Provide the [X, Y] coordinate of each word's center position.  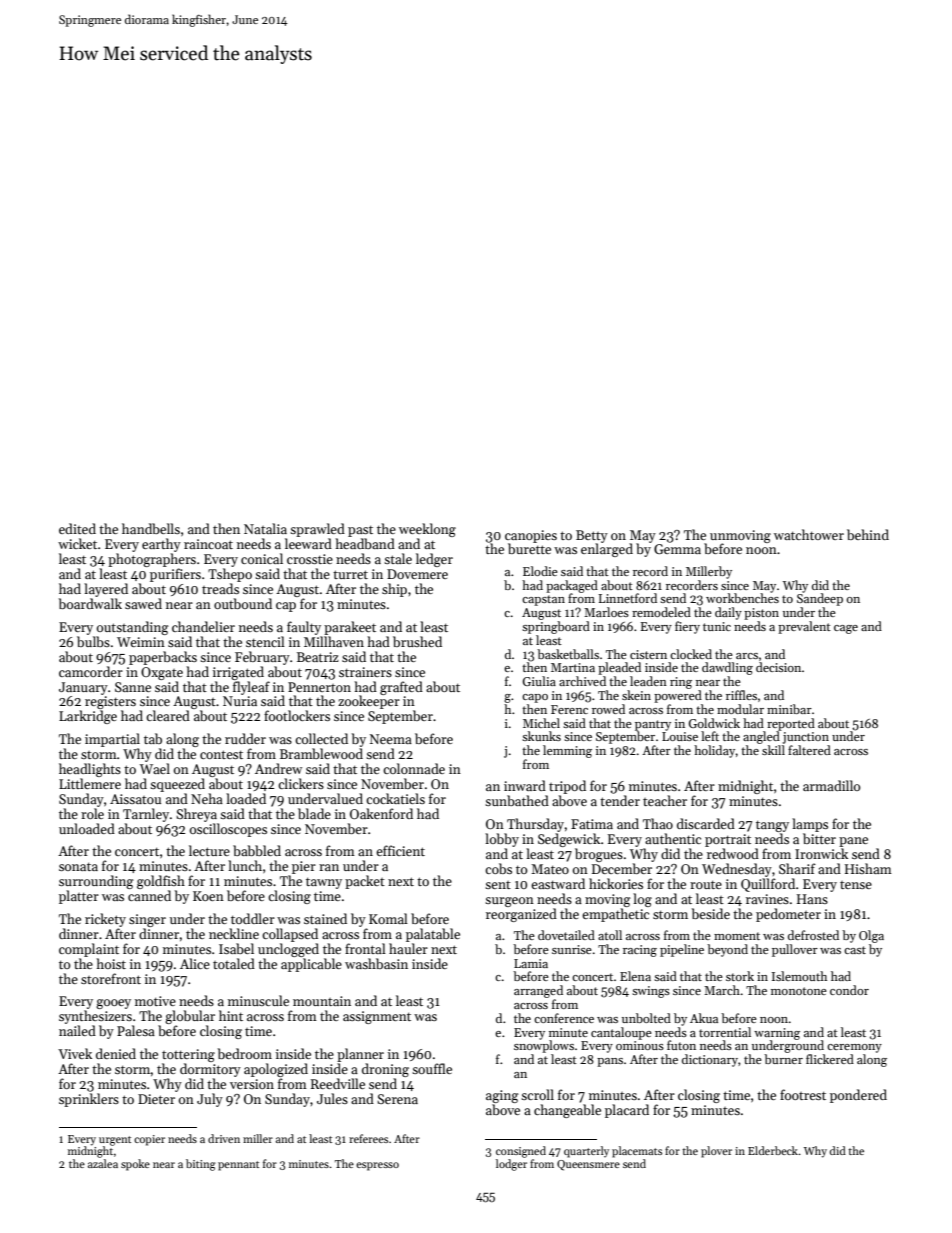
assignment [377, 1017]
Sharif [797, 868]
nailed [77, 1030]
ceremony [854, 1048]
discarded [706, 823]
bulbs [93, 641]
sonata [78, 866]
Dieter [156, 1099]
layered [106, 590]
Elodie [540, 571]
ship [394, 590]
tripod [567, 787]
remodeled [661, 612]
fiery [687, 627]
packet [365, 882]
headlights [90, 770]
